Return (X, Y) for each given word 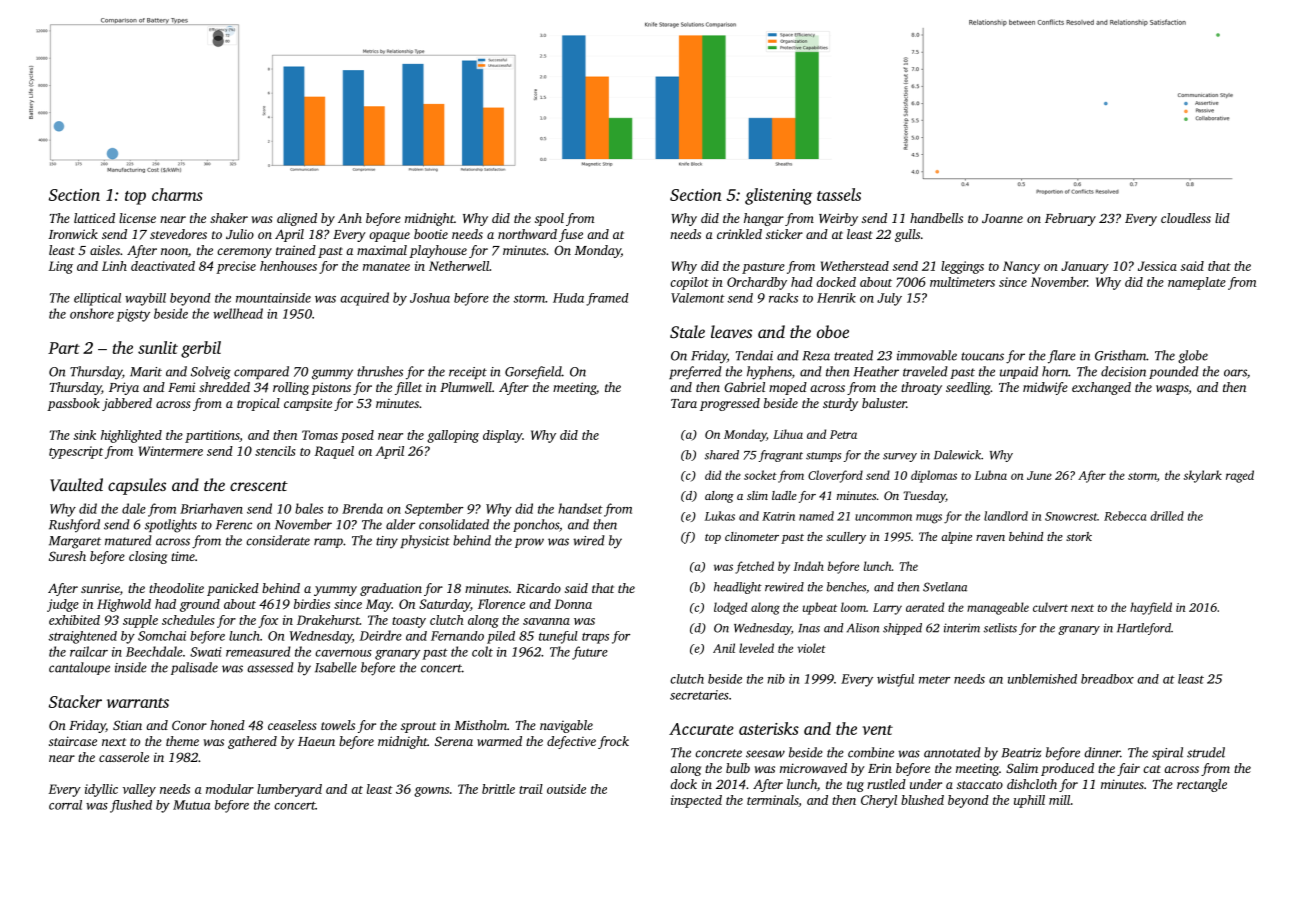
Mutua (191, 805)
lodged (730, 608)
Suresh (67, 556)
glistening (778, 196)
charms (177, 194)
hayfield (1151, 608)
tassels (839, 194)
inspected (696, 801)
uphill (1029, 801)
